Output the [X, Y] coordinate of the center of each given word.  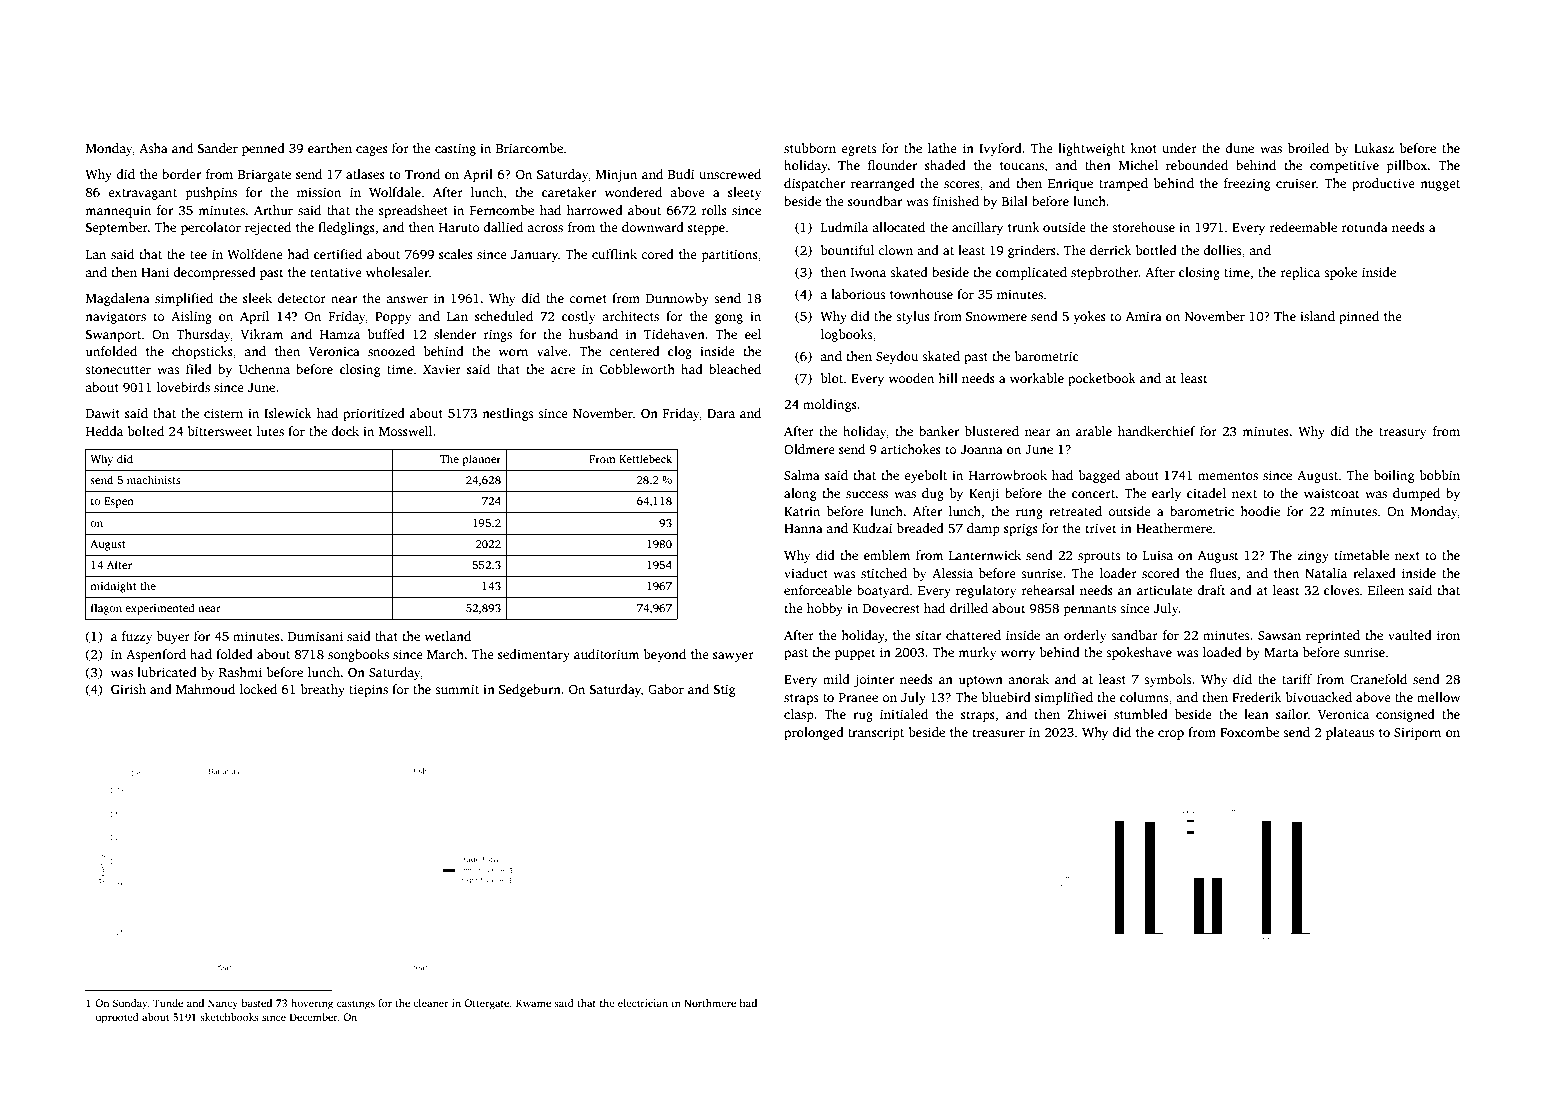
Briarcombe [529, 148]
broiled [1308, 148]
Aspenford [156, 655]
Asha [153, 148]
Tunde [168, 1003]
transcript [876, 733]
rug [863, 717]
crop [1171, 735]
